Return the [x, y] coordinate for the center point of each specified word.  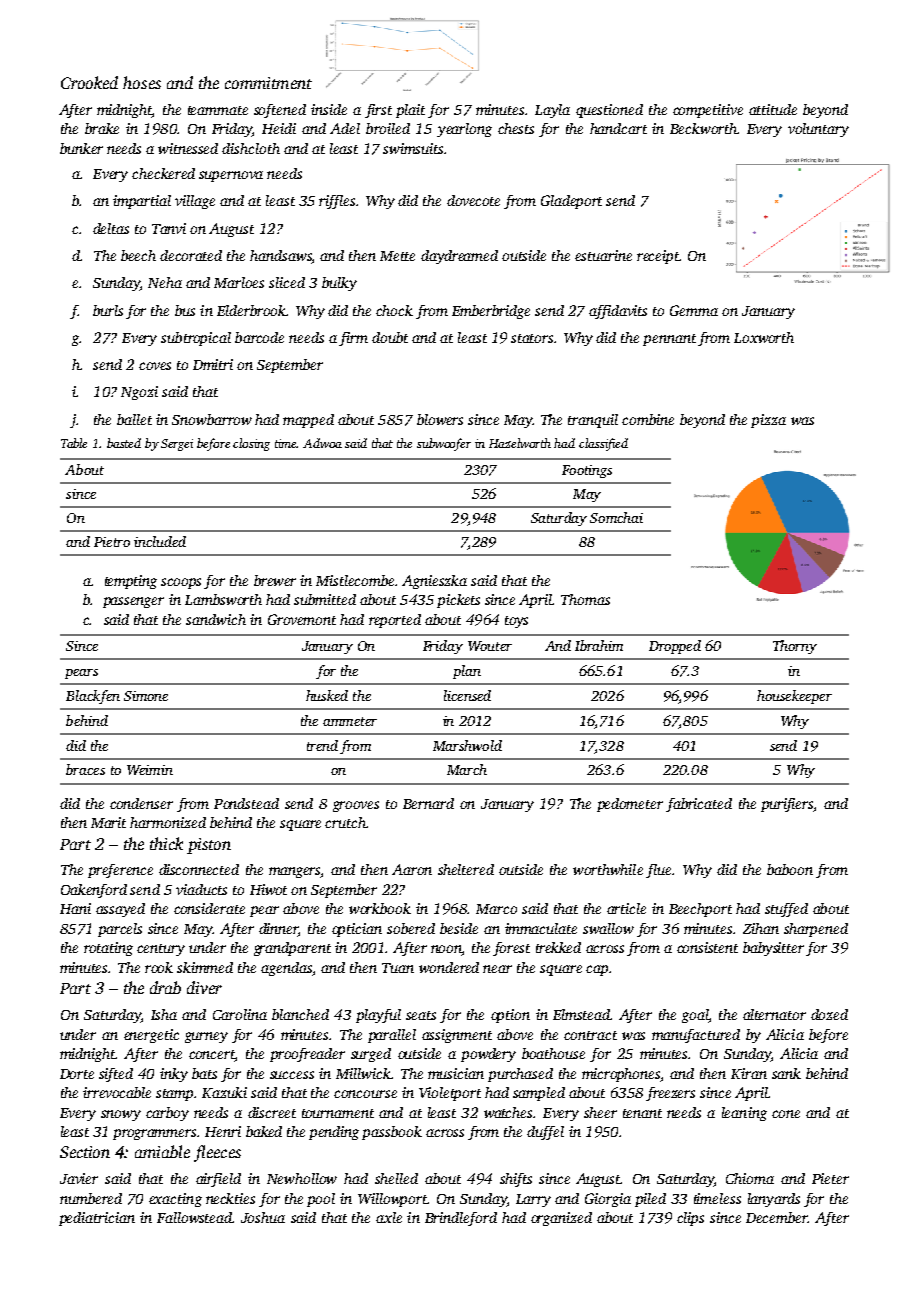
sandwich [216, 619]
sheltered [466, 869]
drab [165, 987]
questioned [609, 111]
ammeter [350, 721]
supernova [231, 176]
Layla [552, 111]
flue [658, 871]
